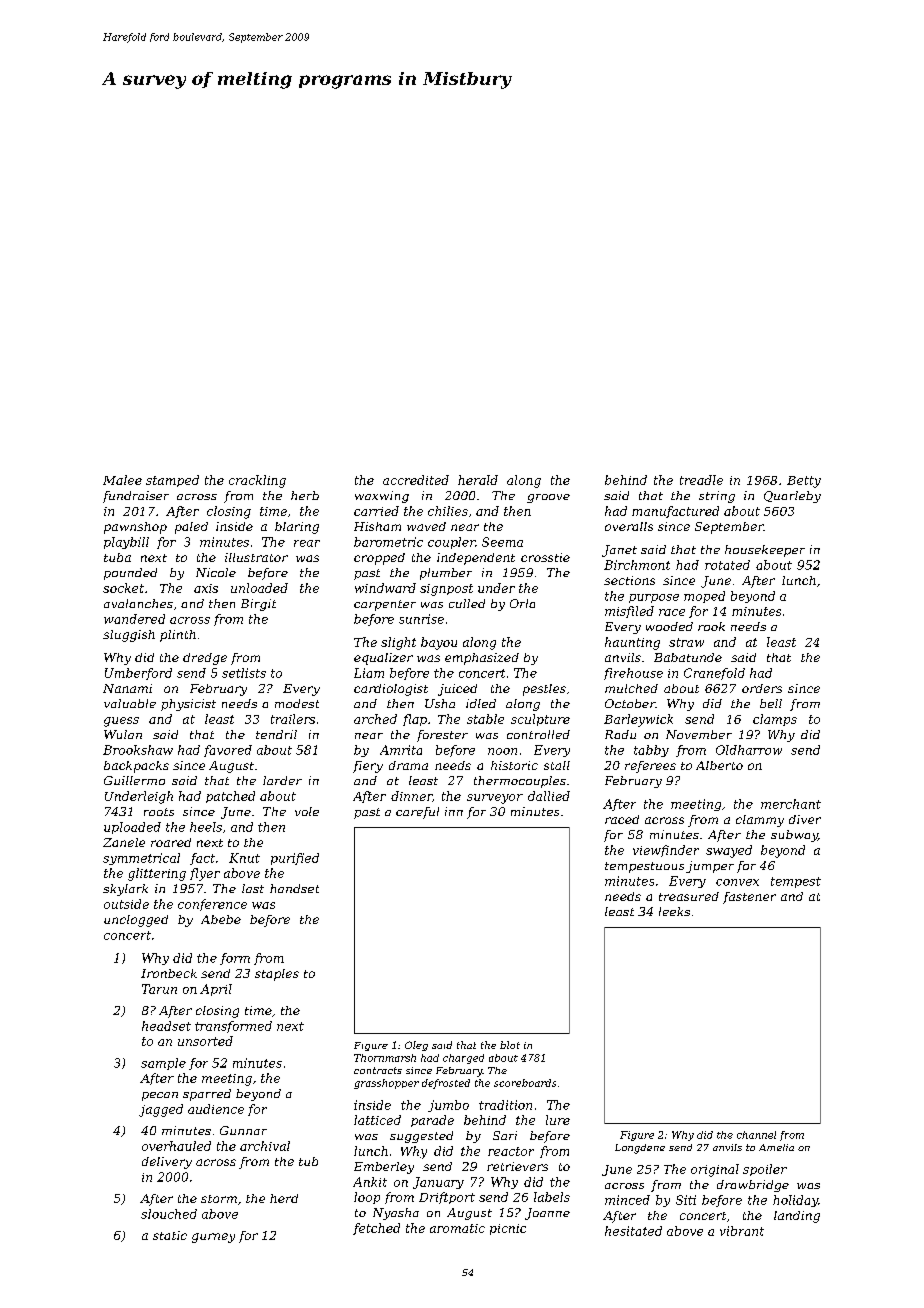 Image resolution: width=924 pixels, height=1308 pixels. Describe the element at coordinates (510, 1045) in the screenshot. I see `blot` at that location.
